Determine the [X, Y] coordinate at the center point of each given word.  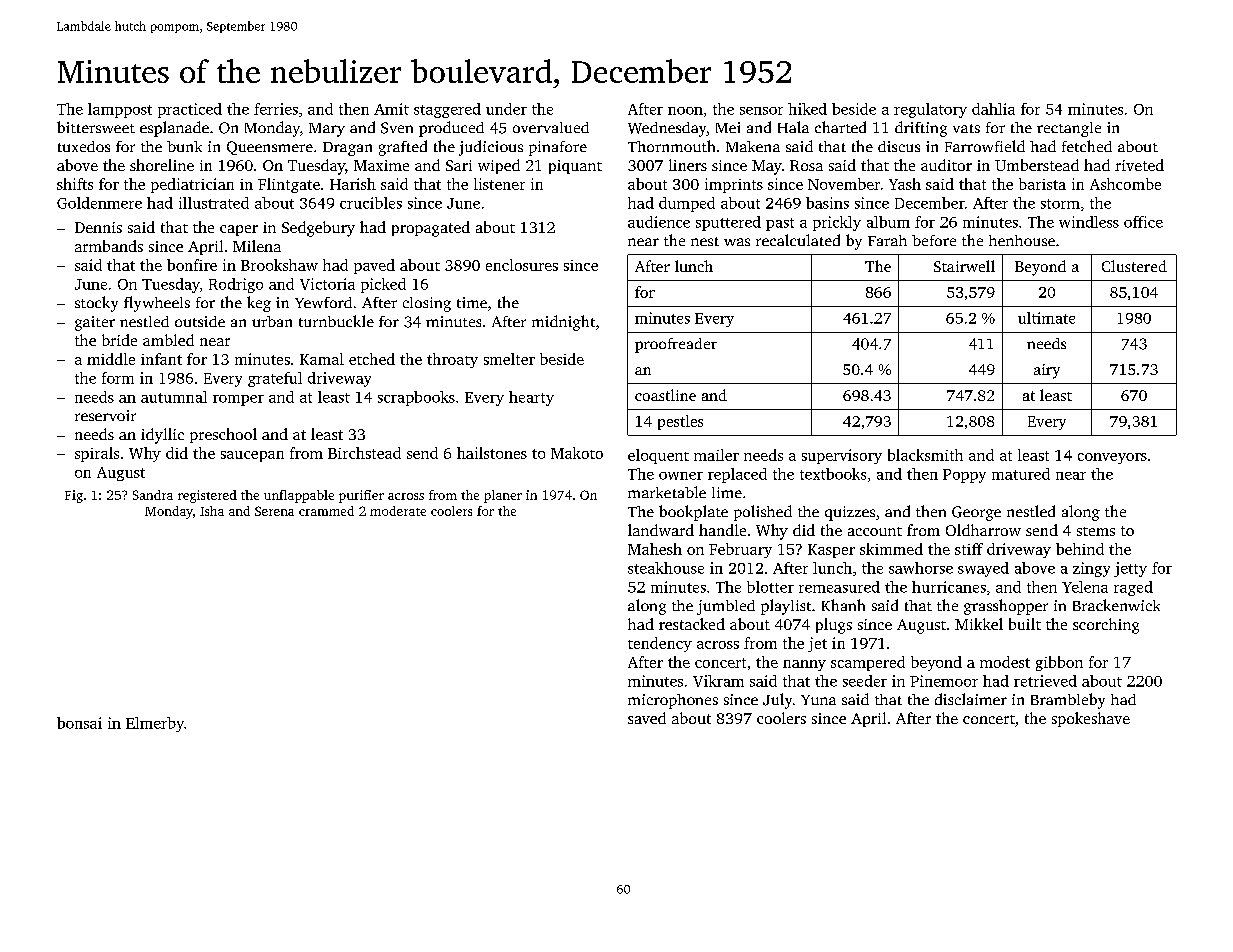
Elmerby [155, 724]
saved [647, 718]
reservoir [105, 415]
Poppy [964, 476]
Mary [327, 130]
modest [1005, 662]
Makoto [577, 453]
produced [451, 129]
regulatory [930, 110]
